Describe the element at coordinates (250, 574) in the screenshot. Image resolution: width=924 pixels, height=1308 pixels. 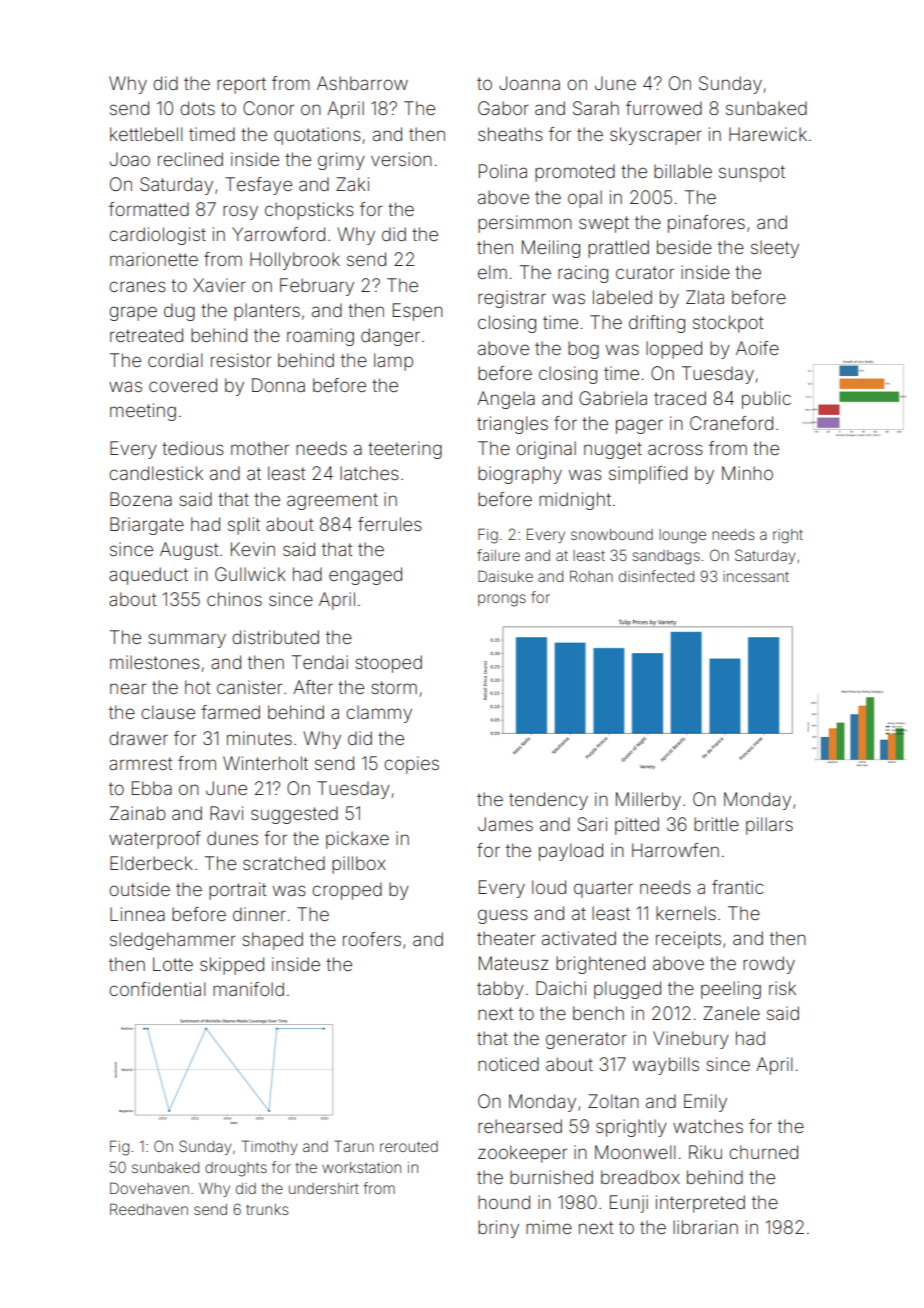
I see `Gullwick` at that location.
